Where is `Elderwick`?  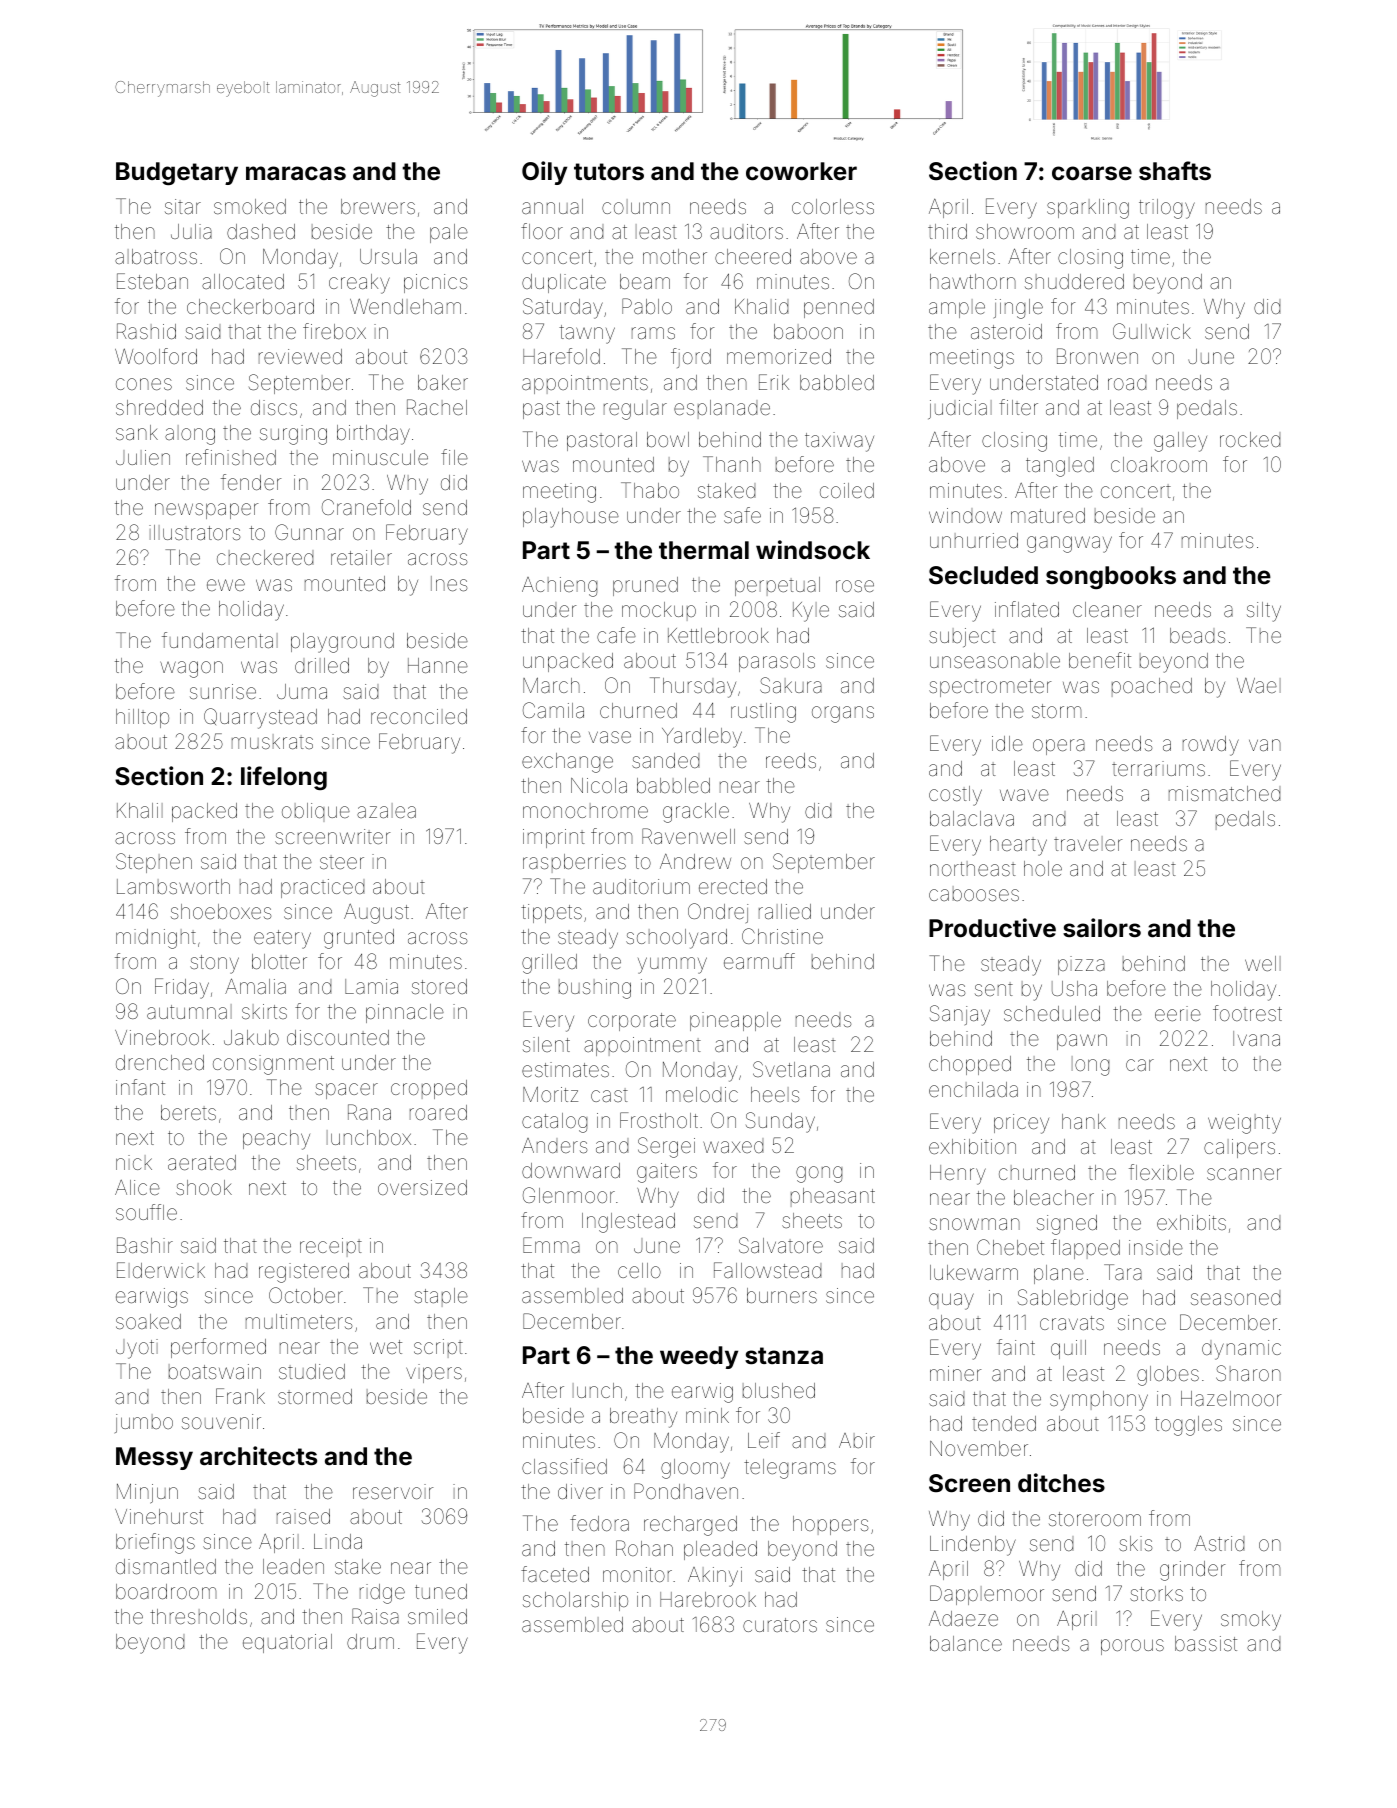
Elderwick is located at coordinates (161, 1270).
